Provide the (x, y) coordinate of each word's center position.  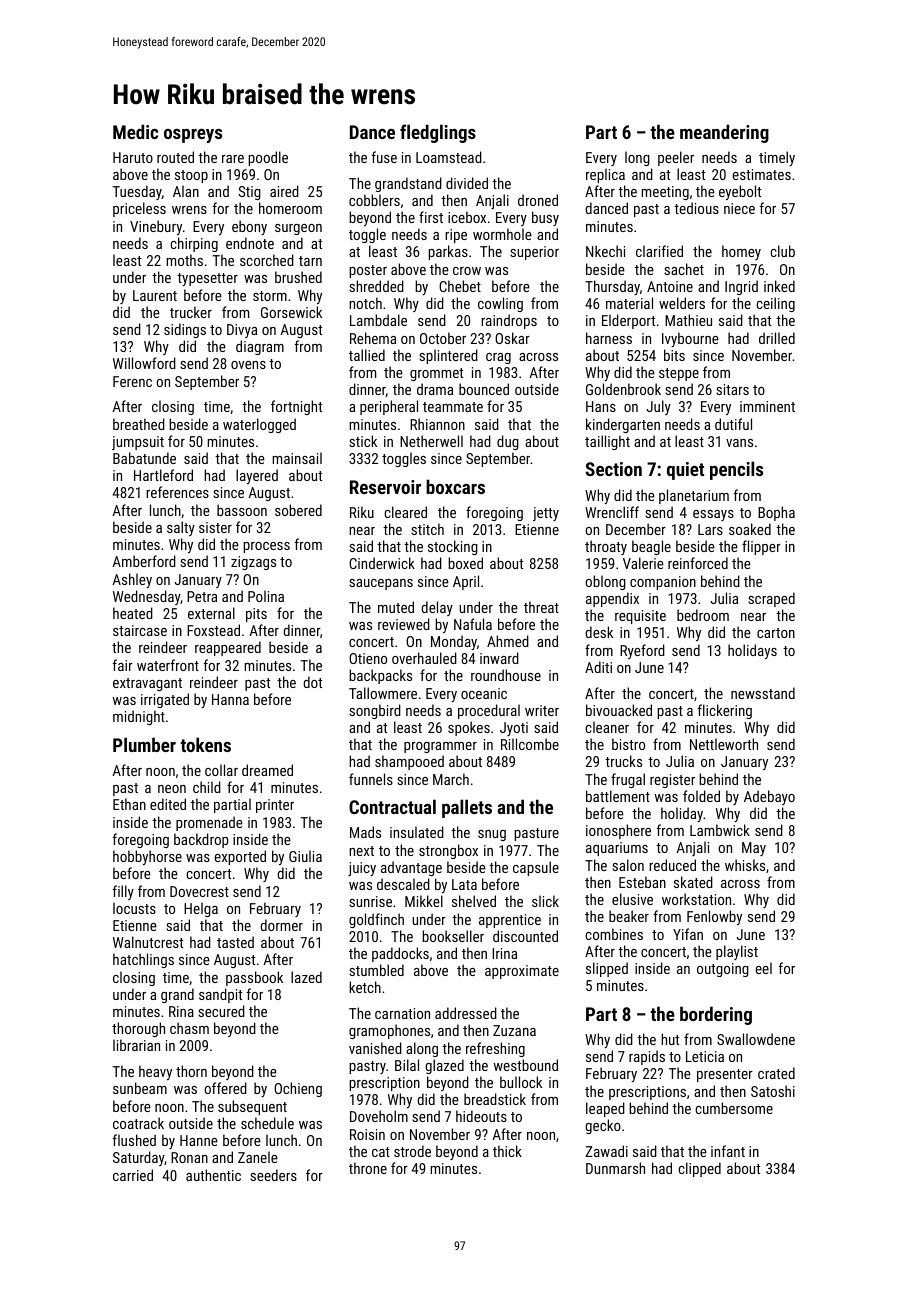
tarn (310, 261)
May (754, 849)
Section (613, 469)
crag (498, 358)
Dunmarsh (615, 1168)
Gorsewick (291, 312)
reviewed (404, 624)
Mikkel (424, 901)
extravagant (147, 684)
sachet (684, 269)
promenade (209, 823)
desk (599, 632)
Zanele (258, 1157)
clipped (699, 1169)
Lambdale (378, 320)
